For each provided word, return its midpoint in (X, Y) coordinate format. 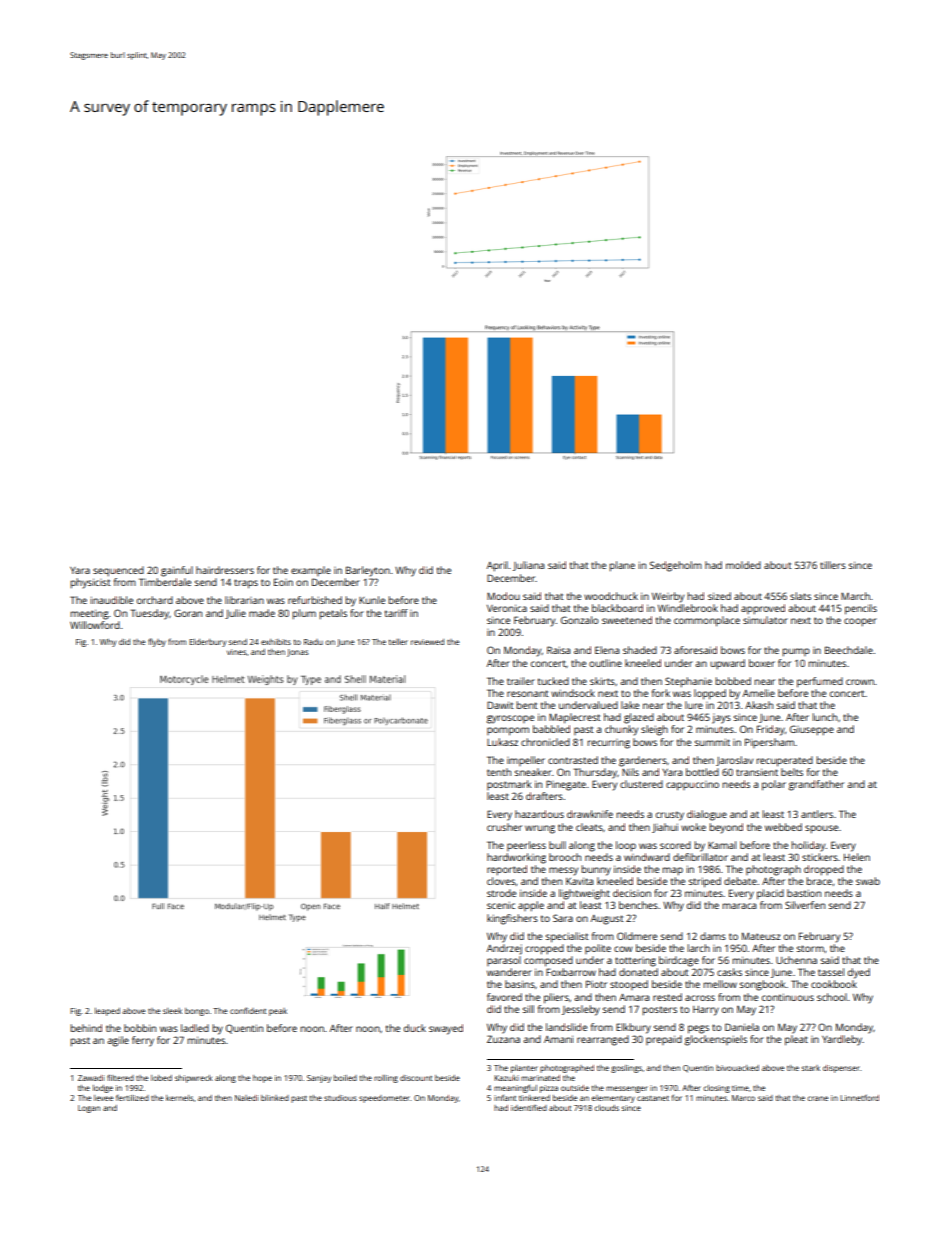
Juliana (528, 566)
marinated (540, 1078)
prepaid (664, 1040)
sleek (172, 1011)
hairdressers (225, 570)
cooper (860, 622)
